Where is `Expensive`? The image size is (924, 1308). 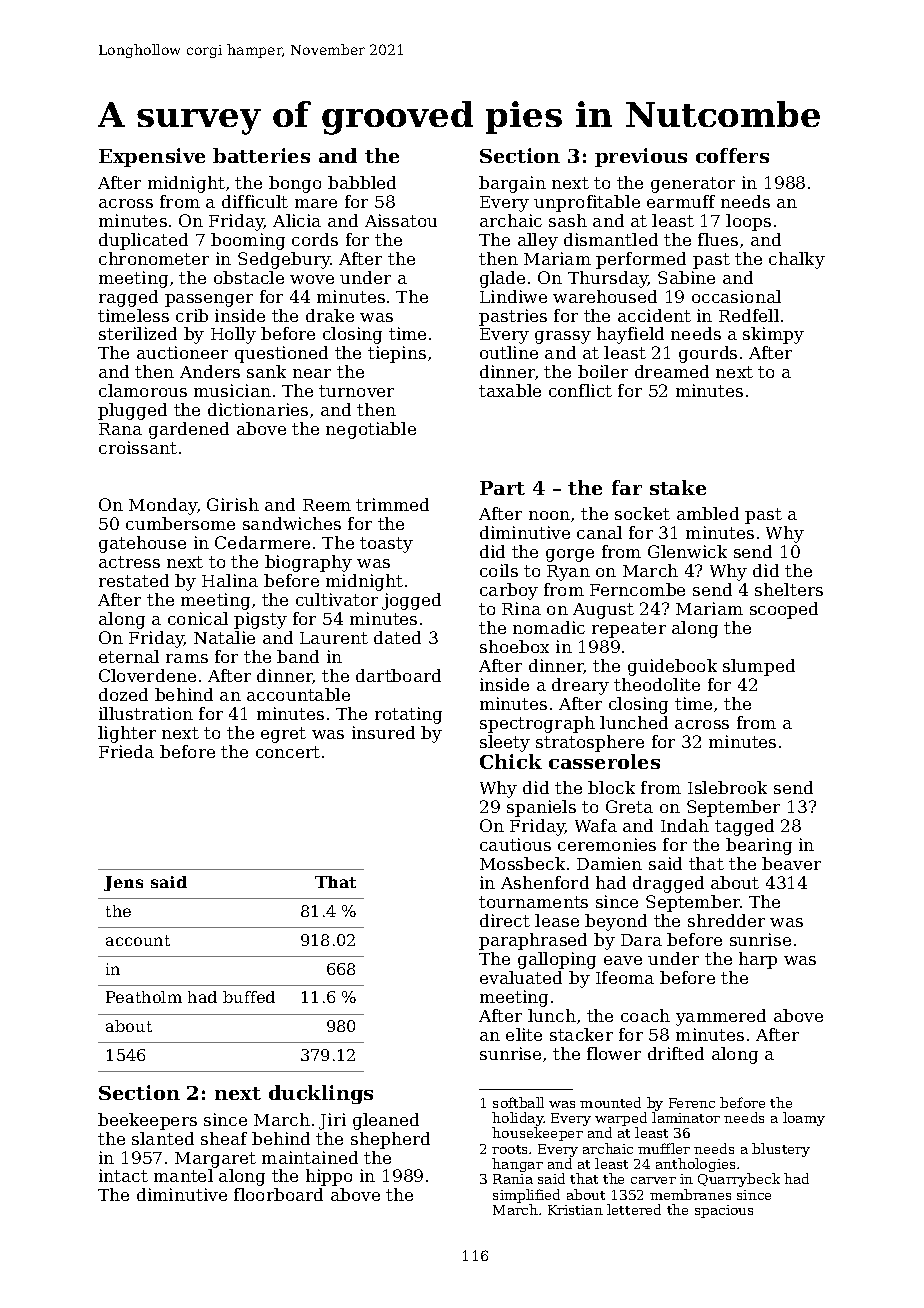 Expensive is located at coordinates (152, 157).
